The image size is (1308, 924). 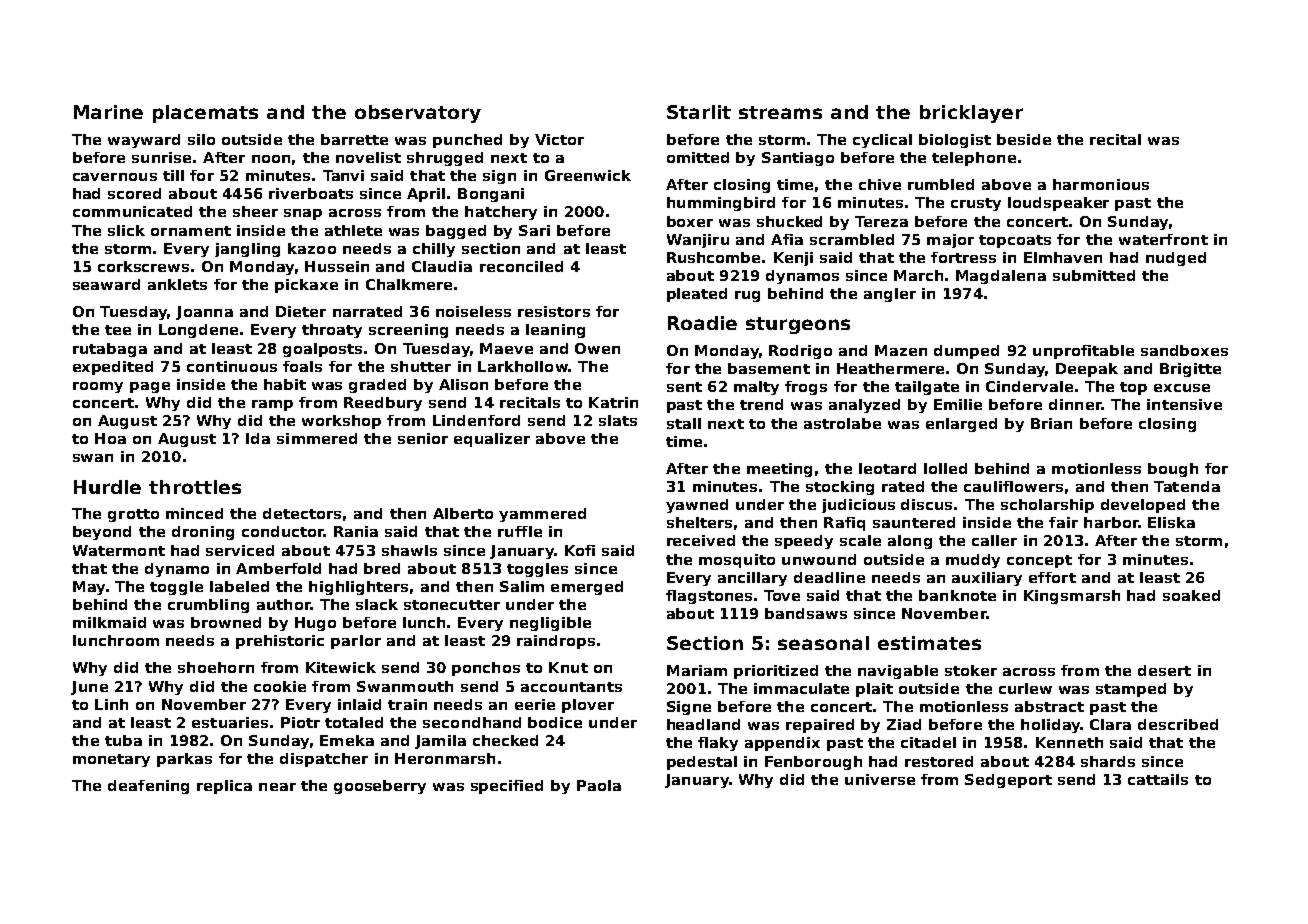 What do you see at coordinates (699, 112) in the image?
I see `Starlit` at bounding box center [699, 112].
